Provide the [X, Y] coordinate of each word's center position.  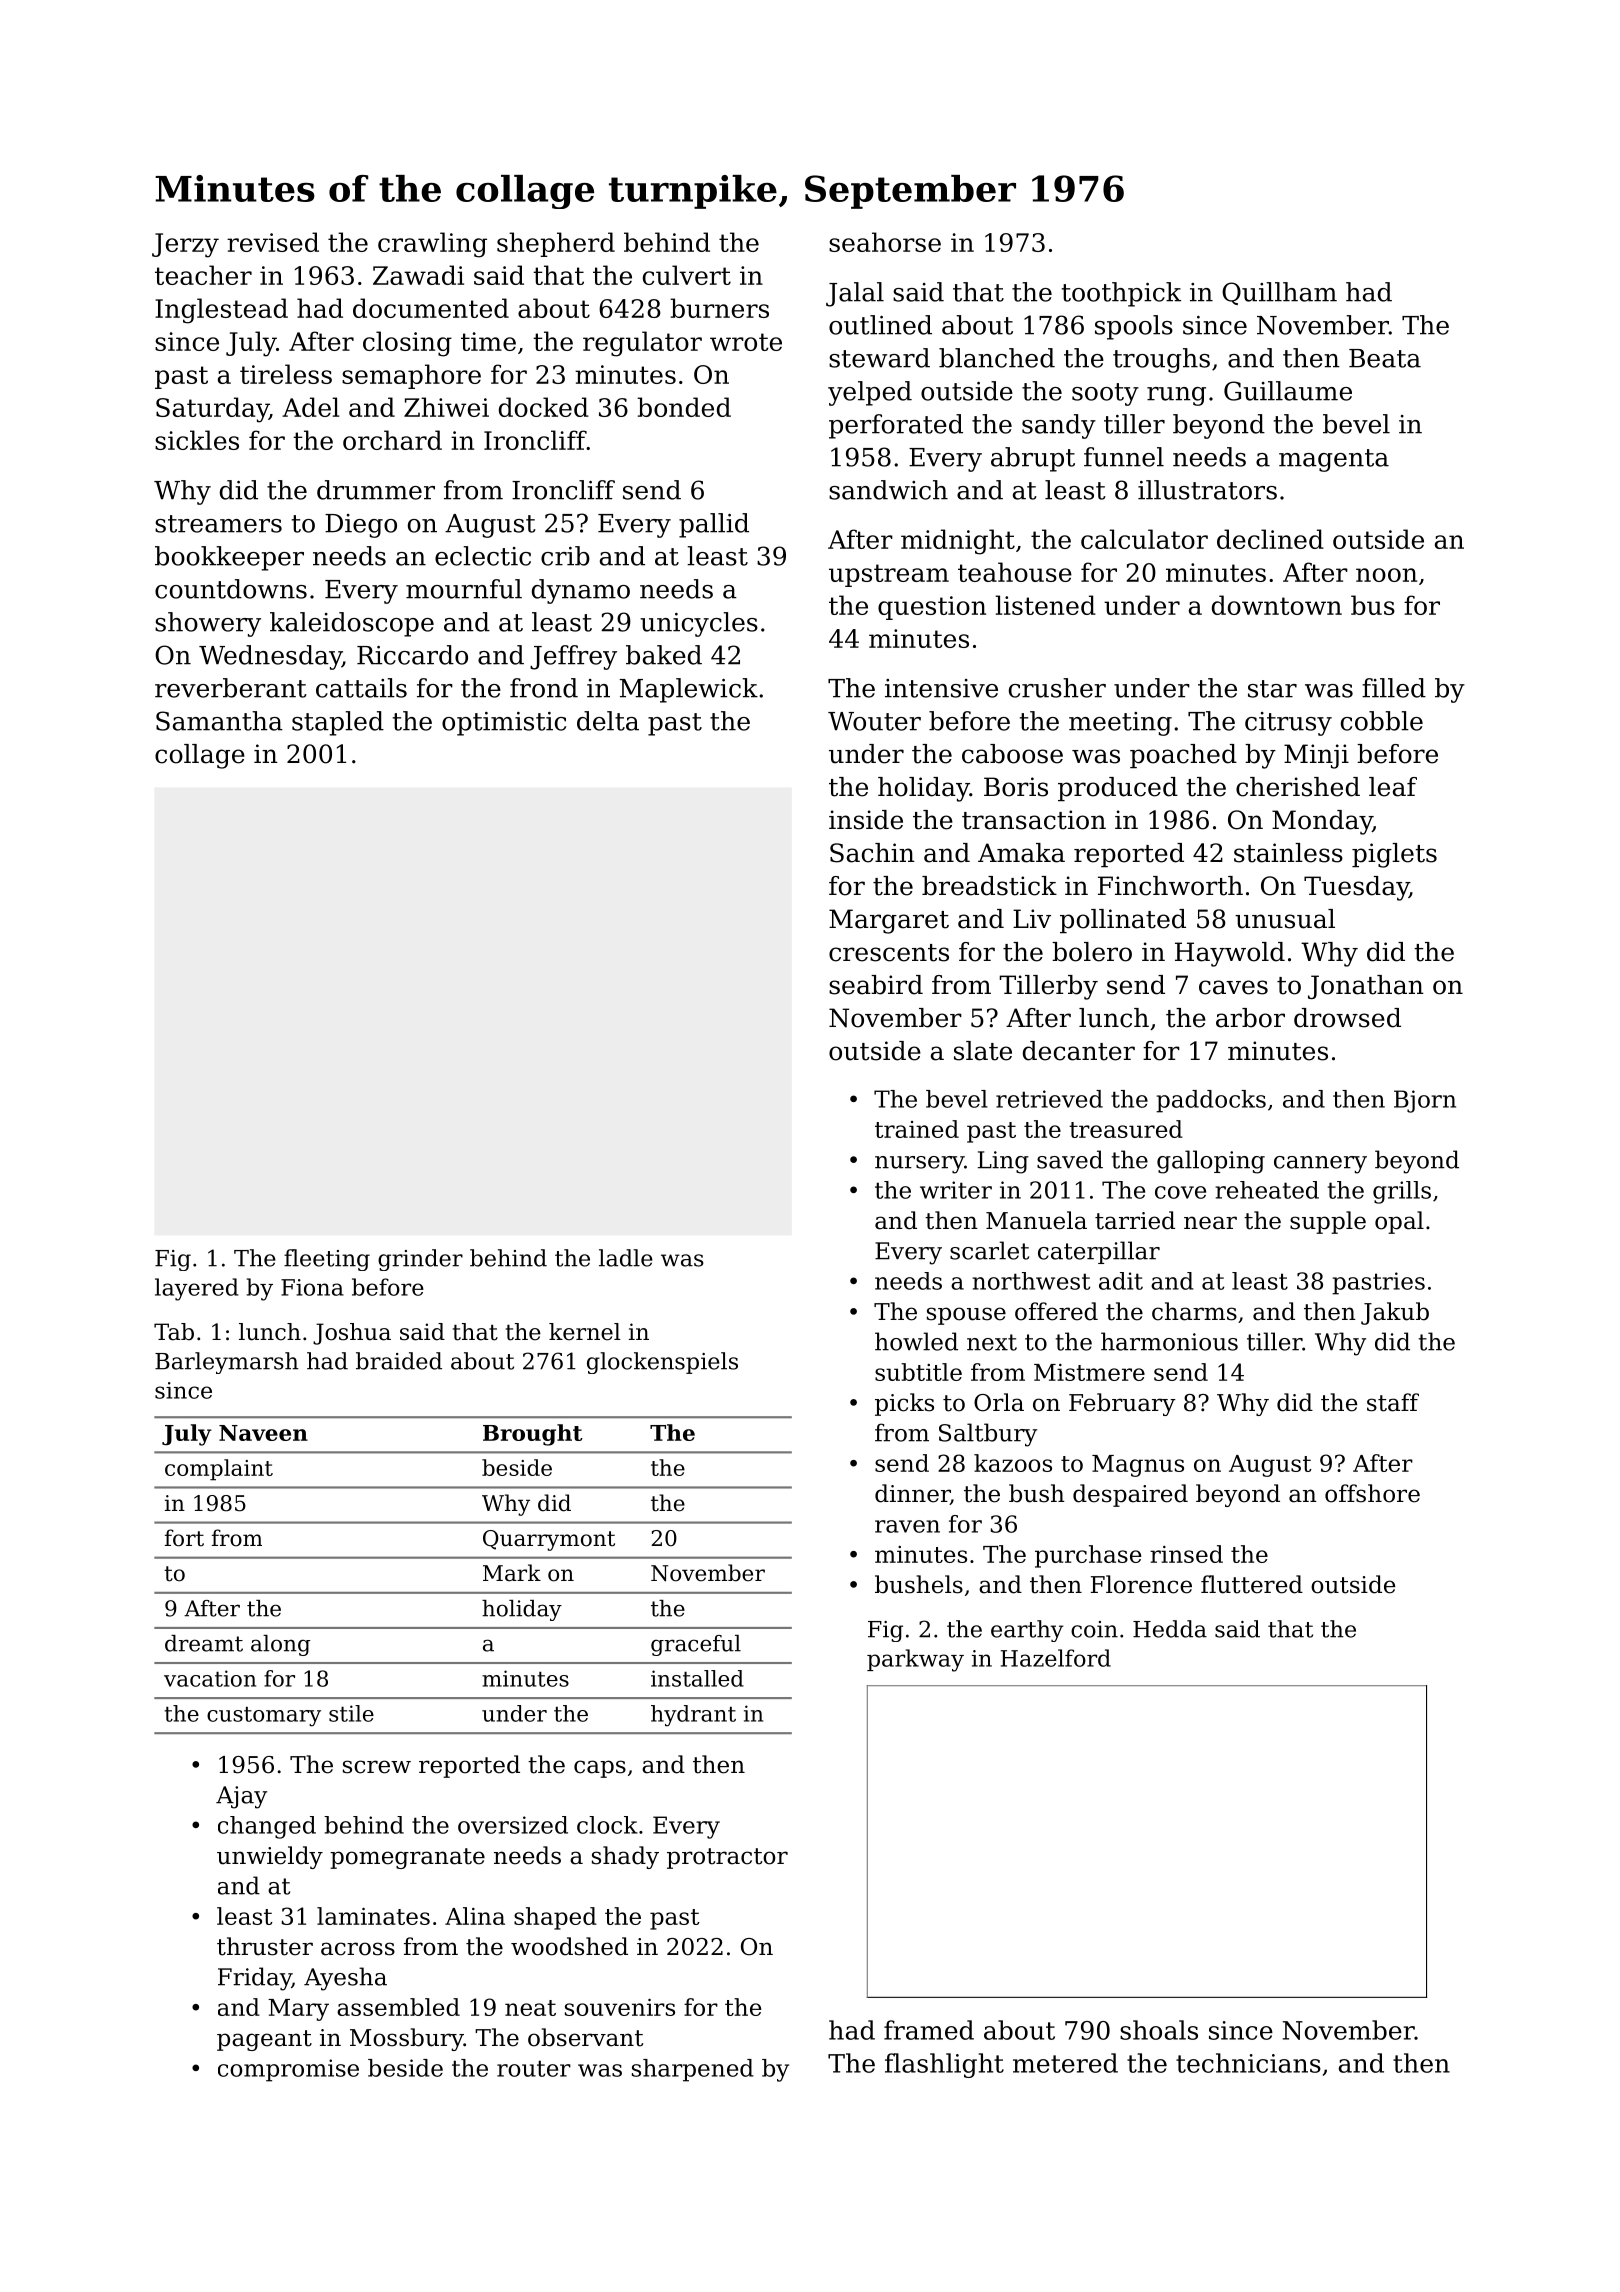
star [1272, 689]
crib [565, 556]
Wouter [874, 721]
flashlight [944, 2065]
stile [351, 1713]
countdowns [231, 589]
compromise [288, 2070]
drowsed [1347, 1018]
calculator [1144, 539]
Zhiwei [446, 407]
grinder [420, 1260]
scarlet [989, 1250]
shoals [1159, 2030]
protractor [727, 1858]
